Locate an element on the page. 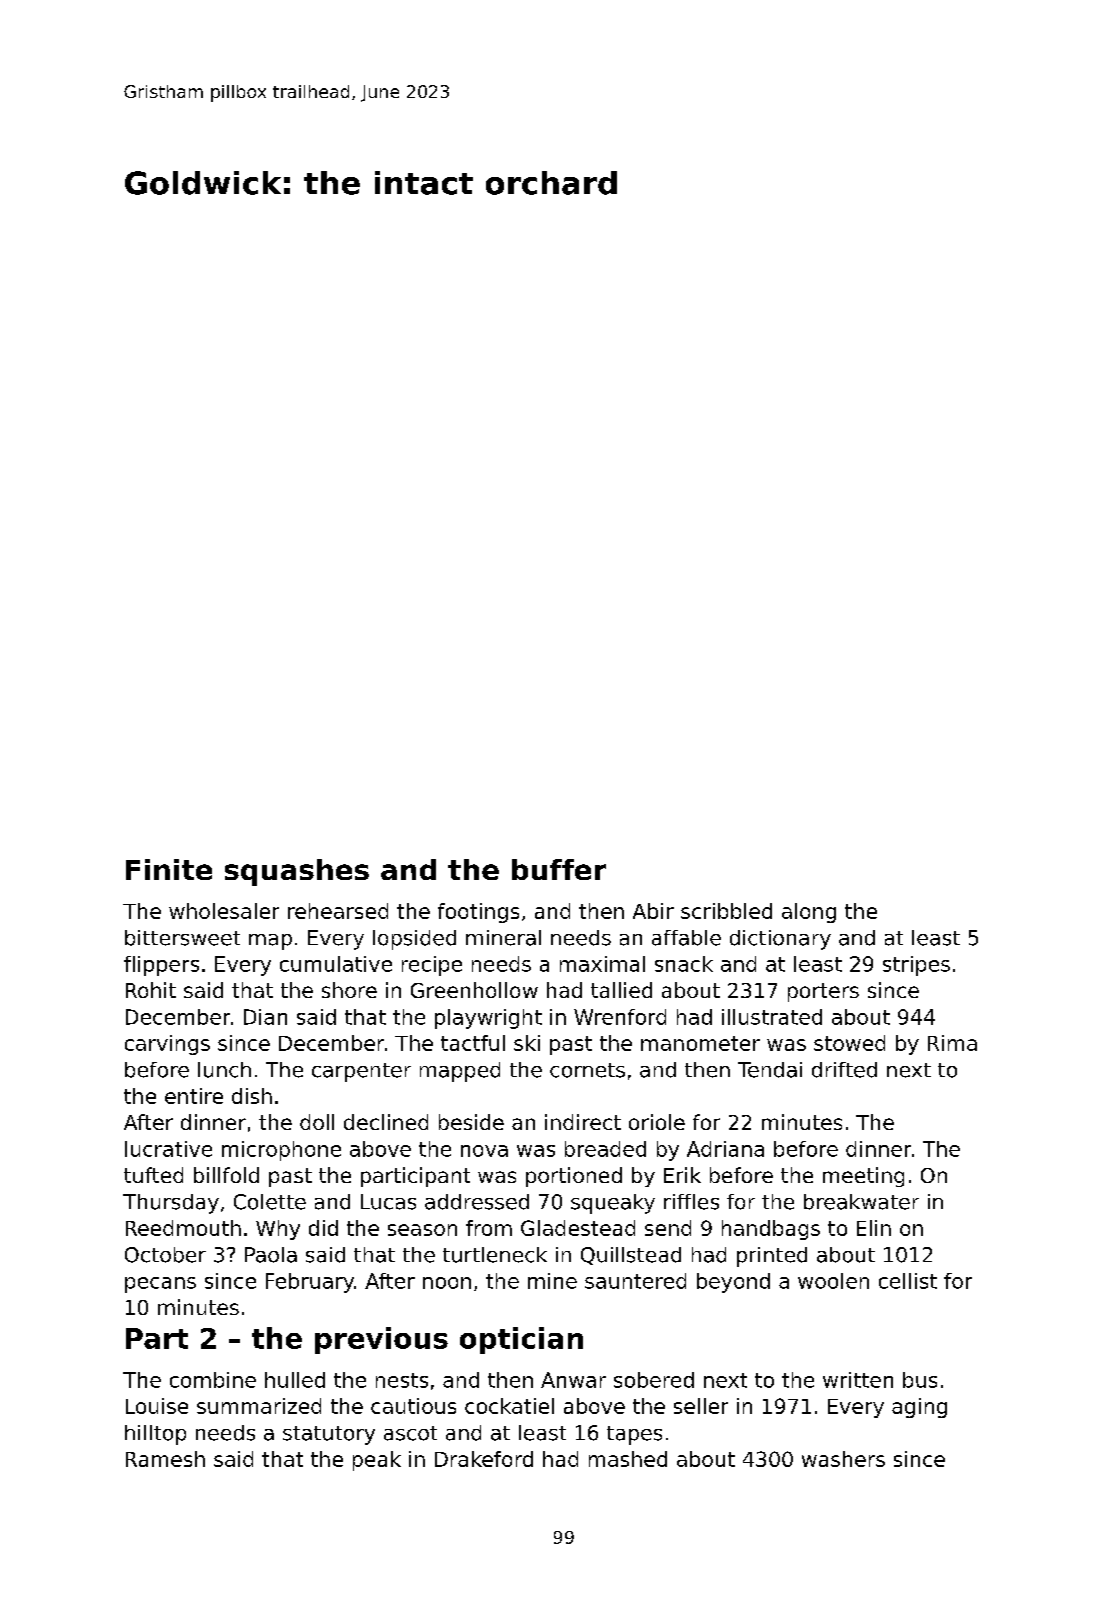 The height and width of the document is (1600, 1105). wholesaler is located at coordinates (224, 911).
